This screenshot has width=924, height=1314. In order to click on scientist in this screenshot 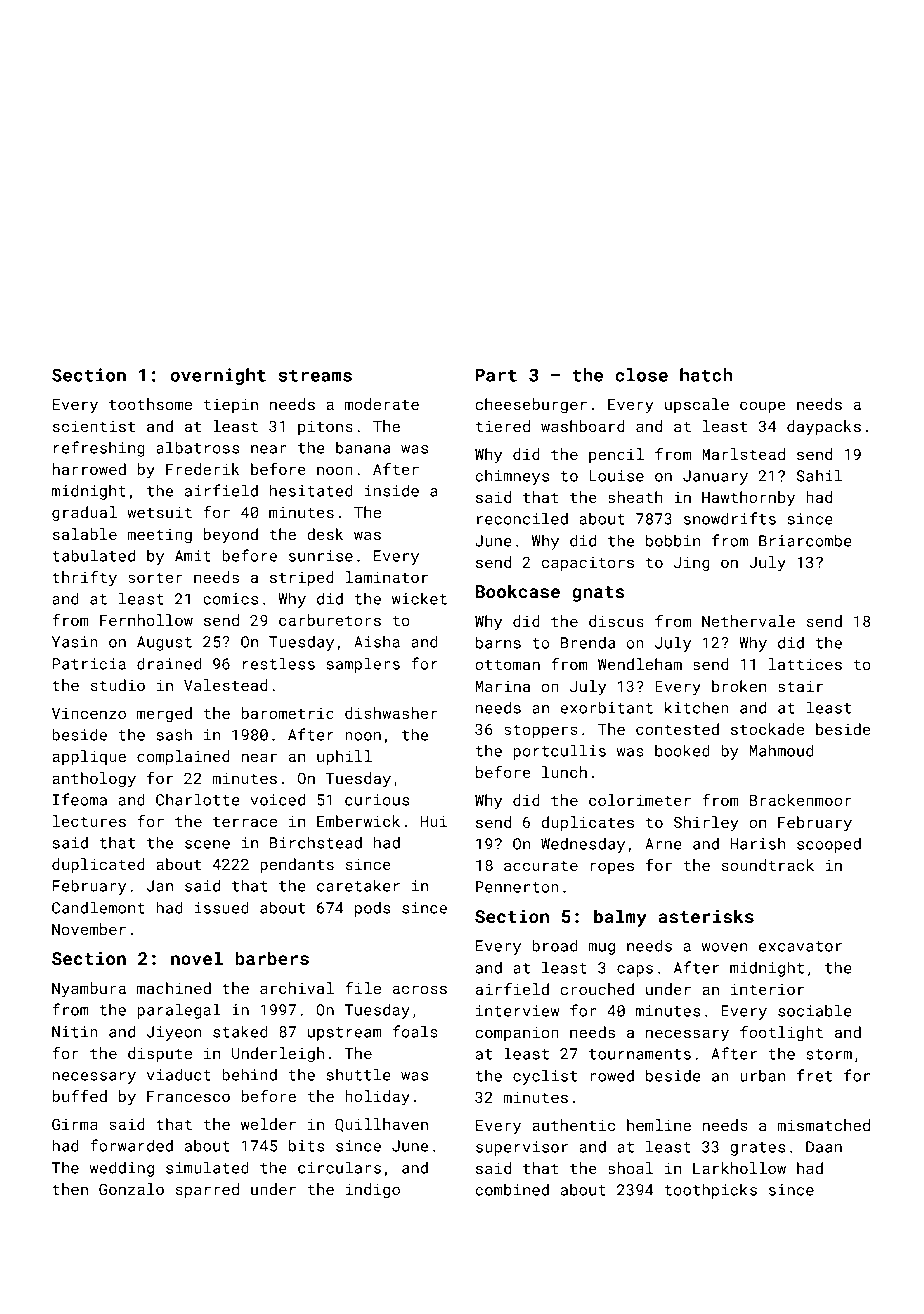, I will do `click(94, 426)`.
